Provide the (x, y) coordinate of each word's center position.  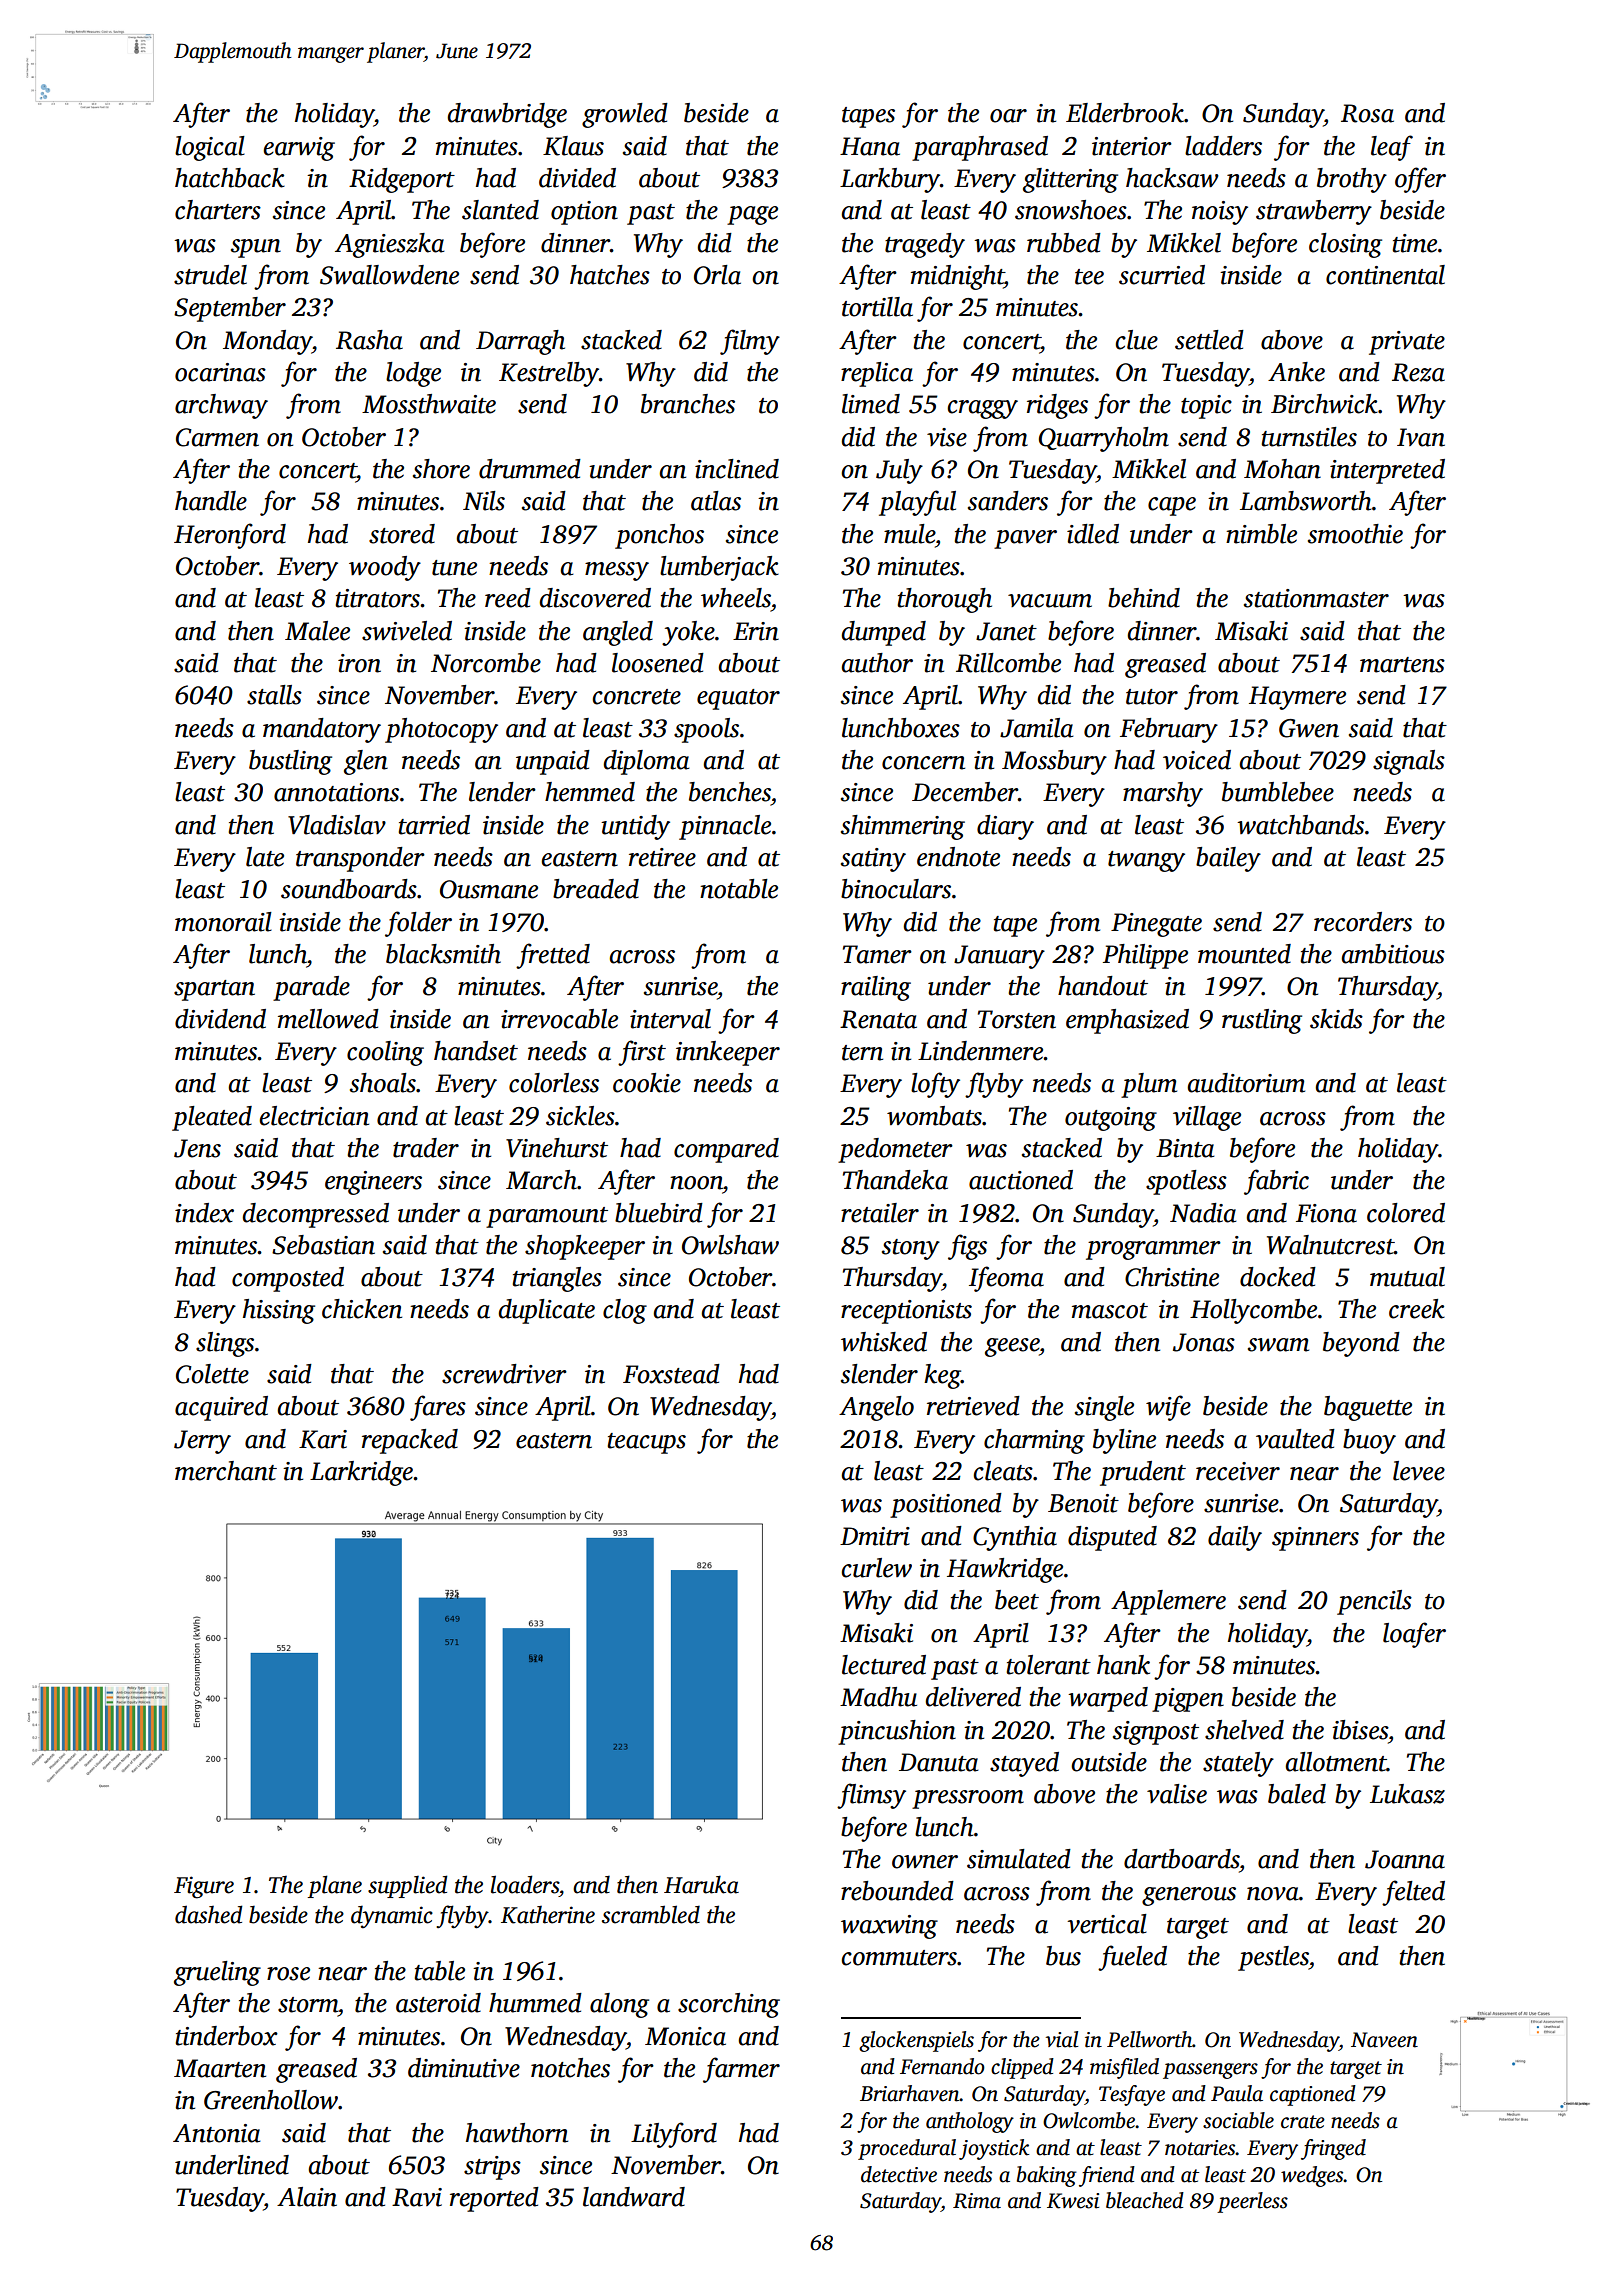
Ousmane (489, 889)
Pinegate (1156, 925)
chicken (362, 1309)
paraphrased (980, 148)
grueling (217, 1973)
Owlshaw (730, 1245)
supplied (408, 1886)
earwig (299, 149)
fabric (1276, 1182)
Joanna (1405, 1859)
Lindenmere (981, 1051)
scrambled (651, 1914)
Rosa (1367, 113)
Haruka (701, 1884)
